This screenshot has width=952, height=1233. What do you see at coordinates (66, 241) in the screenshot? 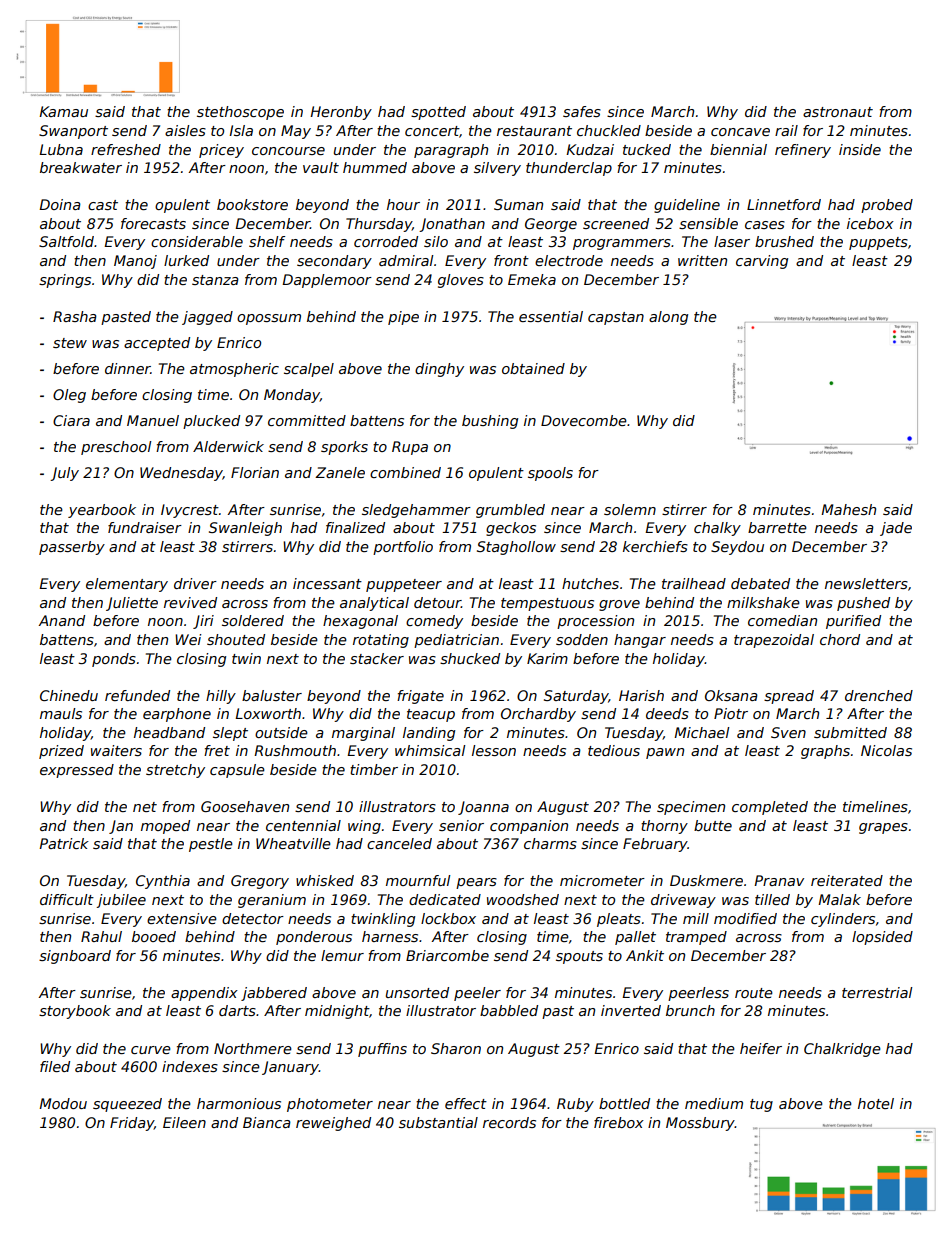
I see `Saltfold` at bounding box center [66, 241].
